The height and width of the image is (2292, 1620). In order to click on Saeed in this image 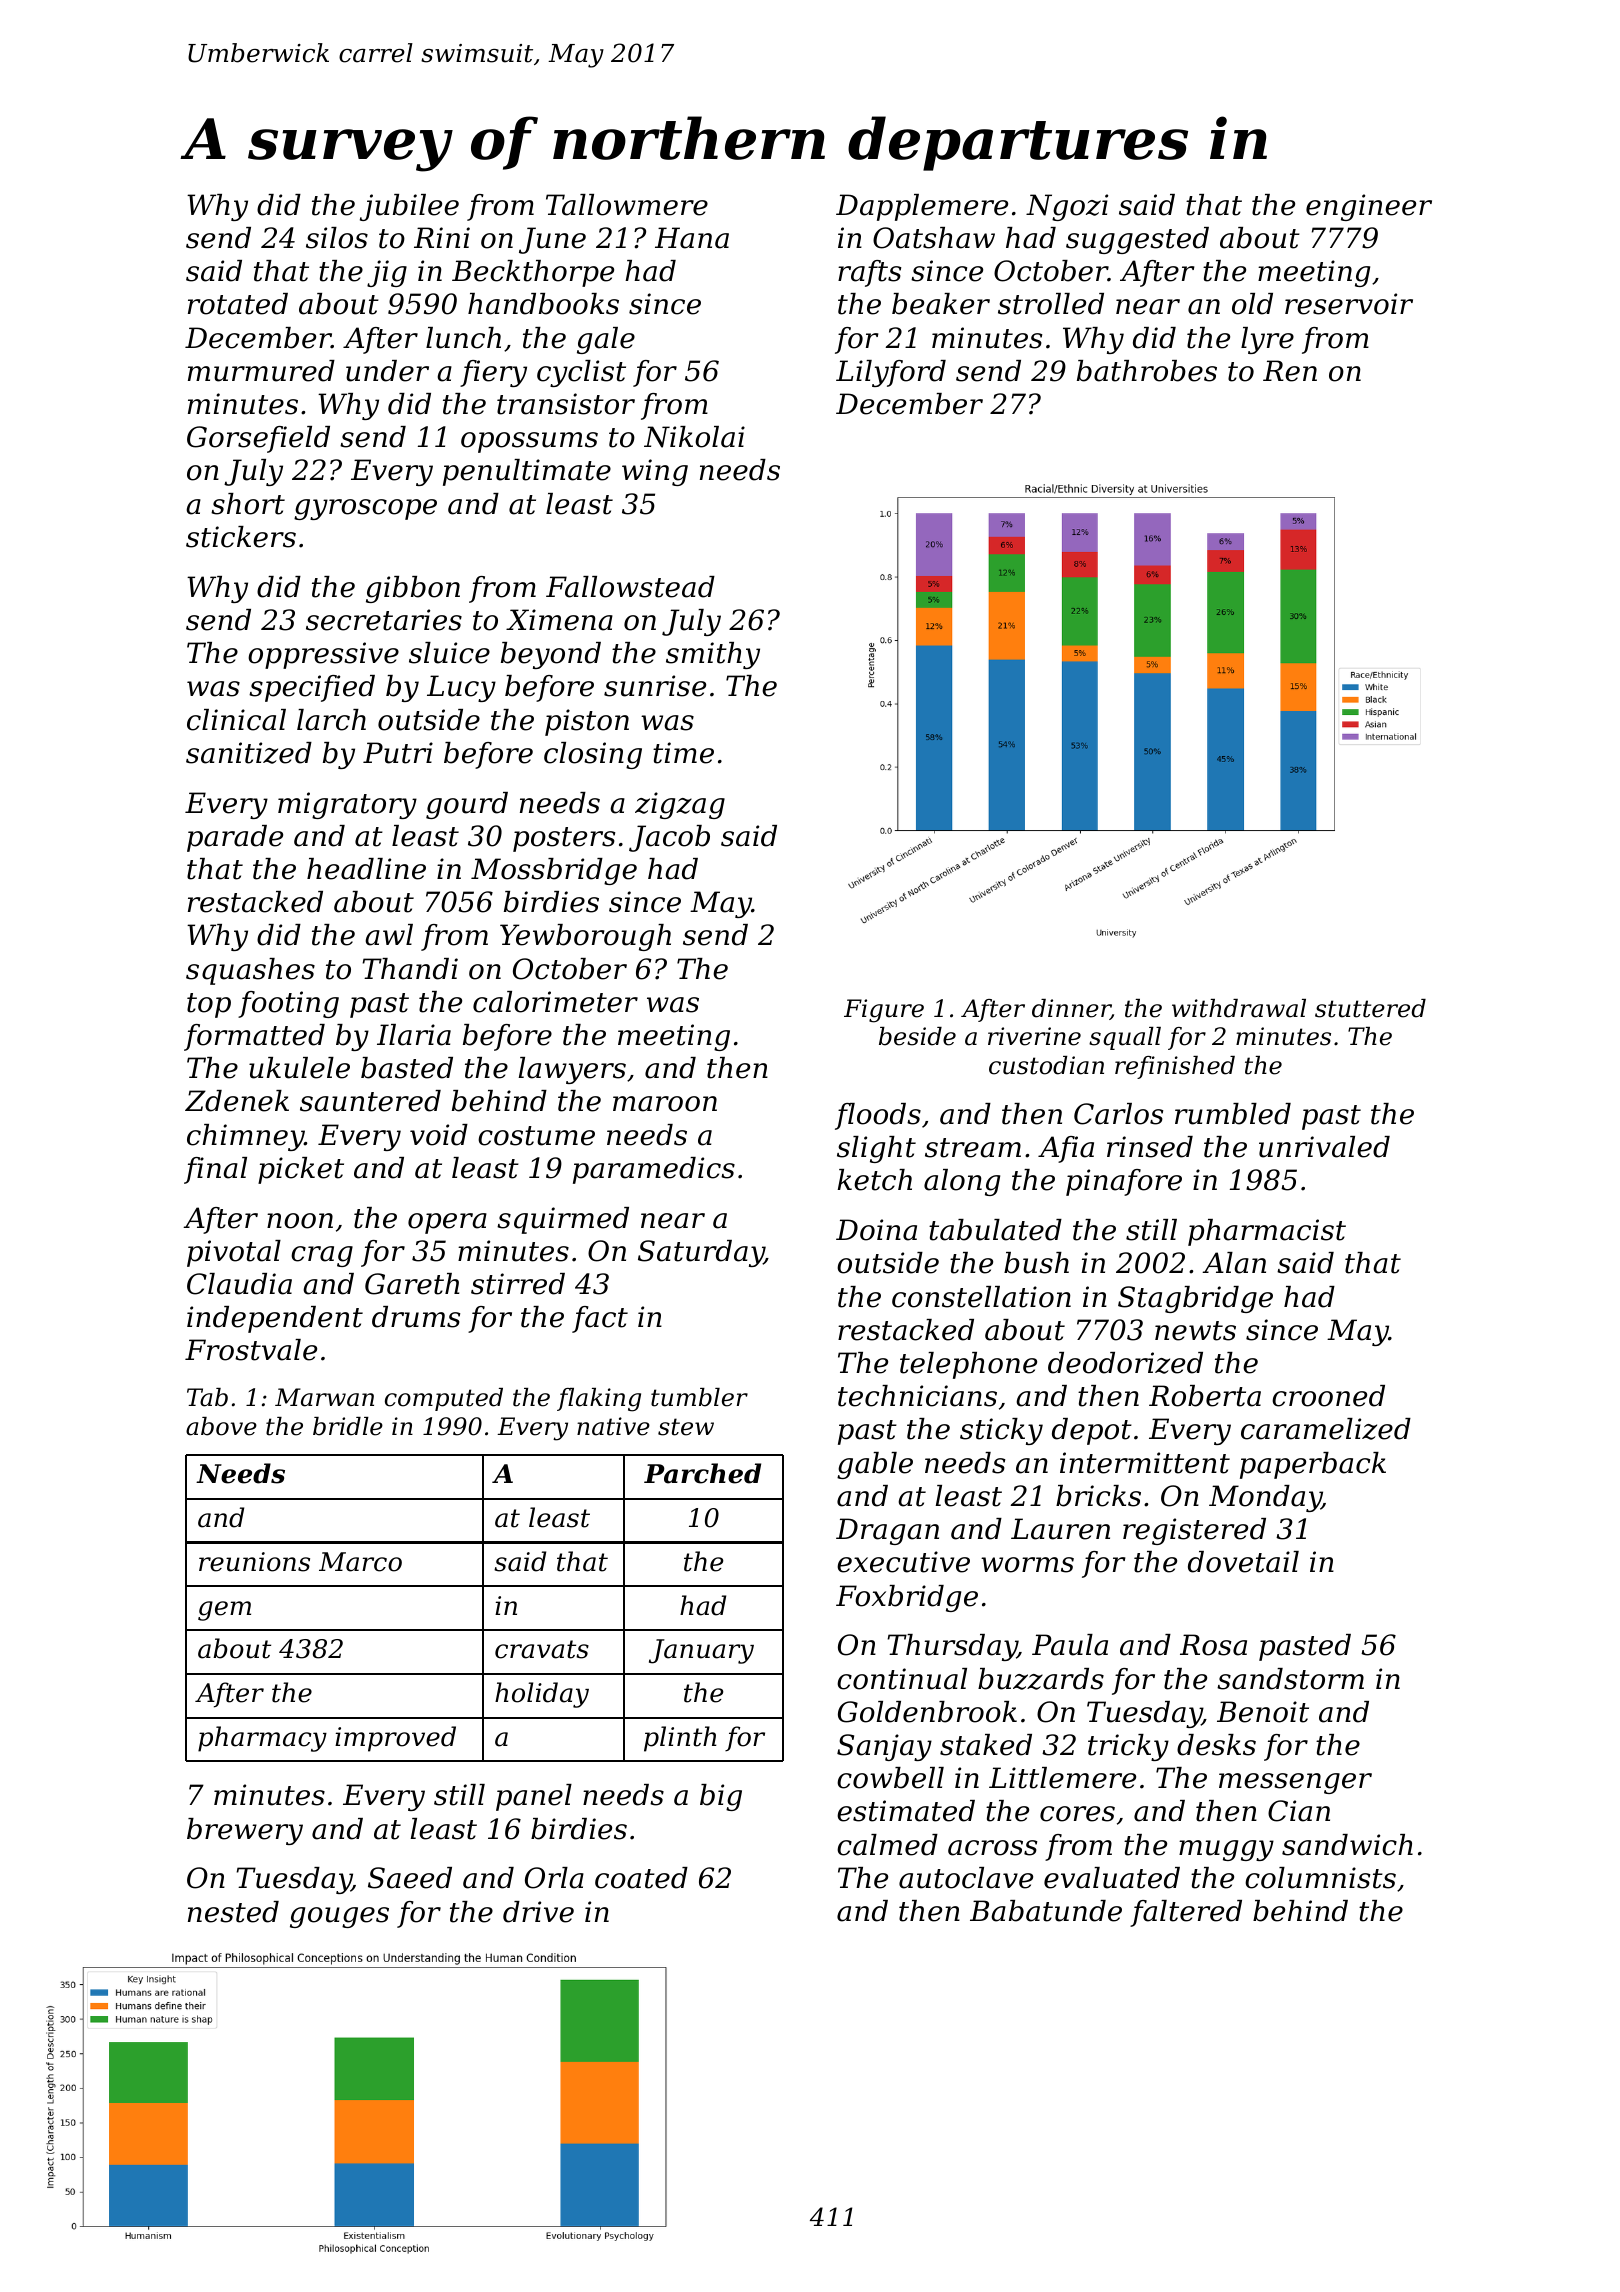, I will do `click(410, 1878)`.
